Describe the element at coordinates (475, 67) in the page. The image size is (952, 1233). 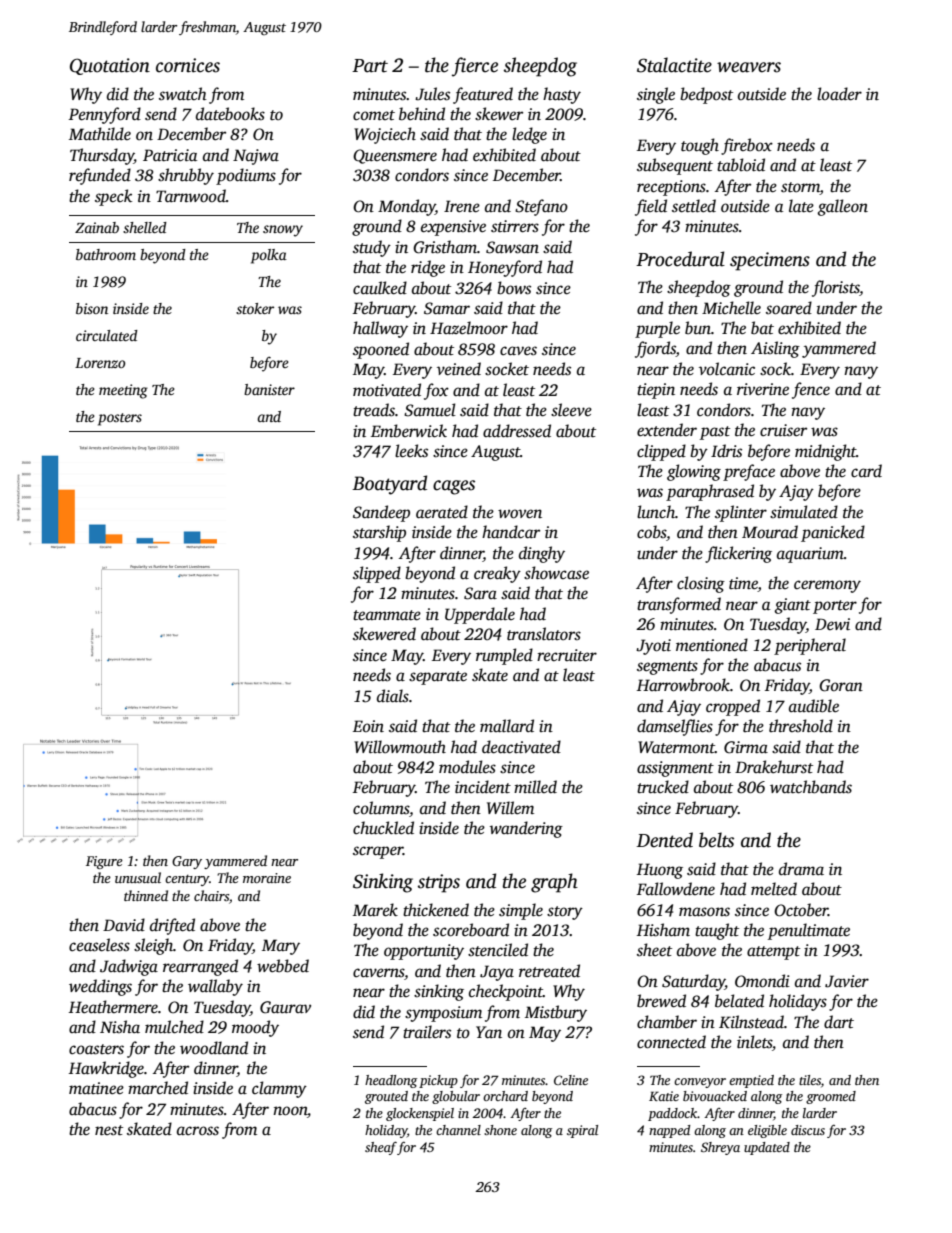
I see `fierce` at that location.
